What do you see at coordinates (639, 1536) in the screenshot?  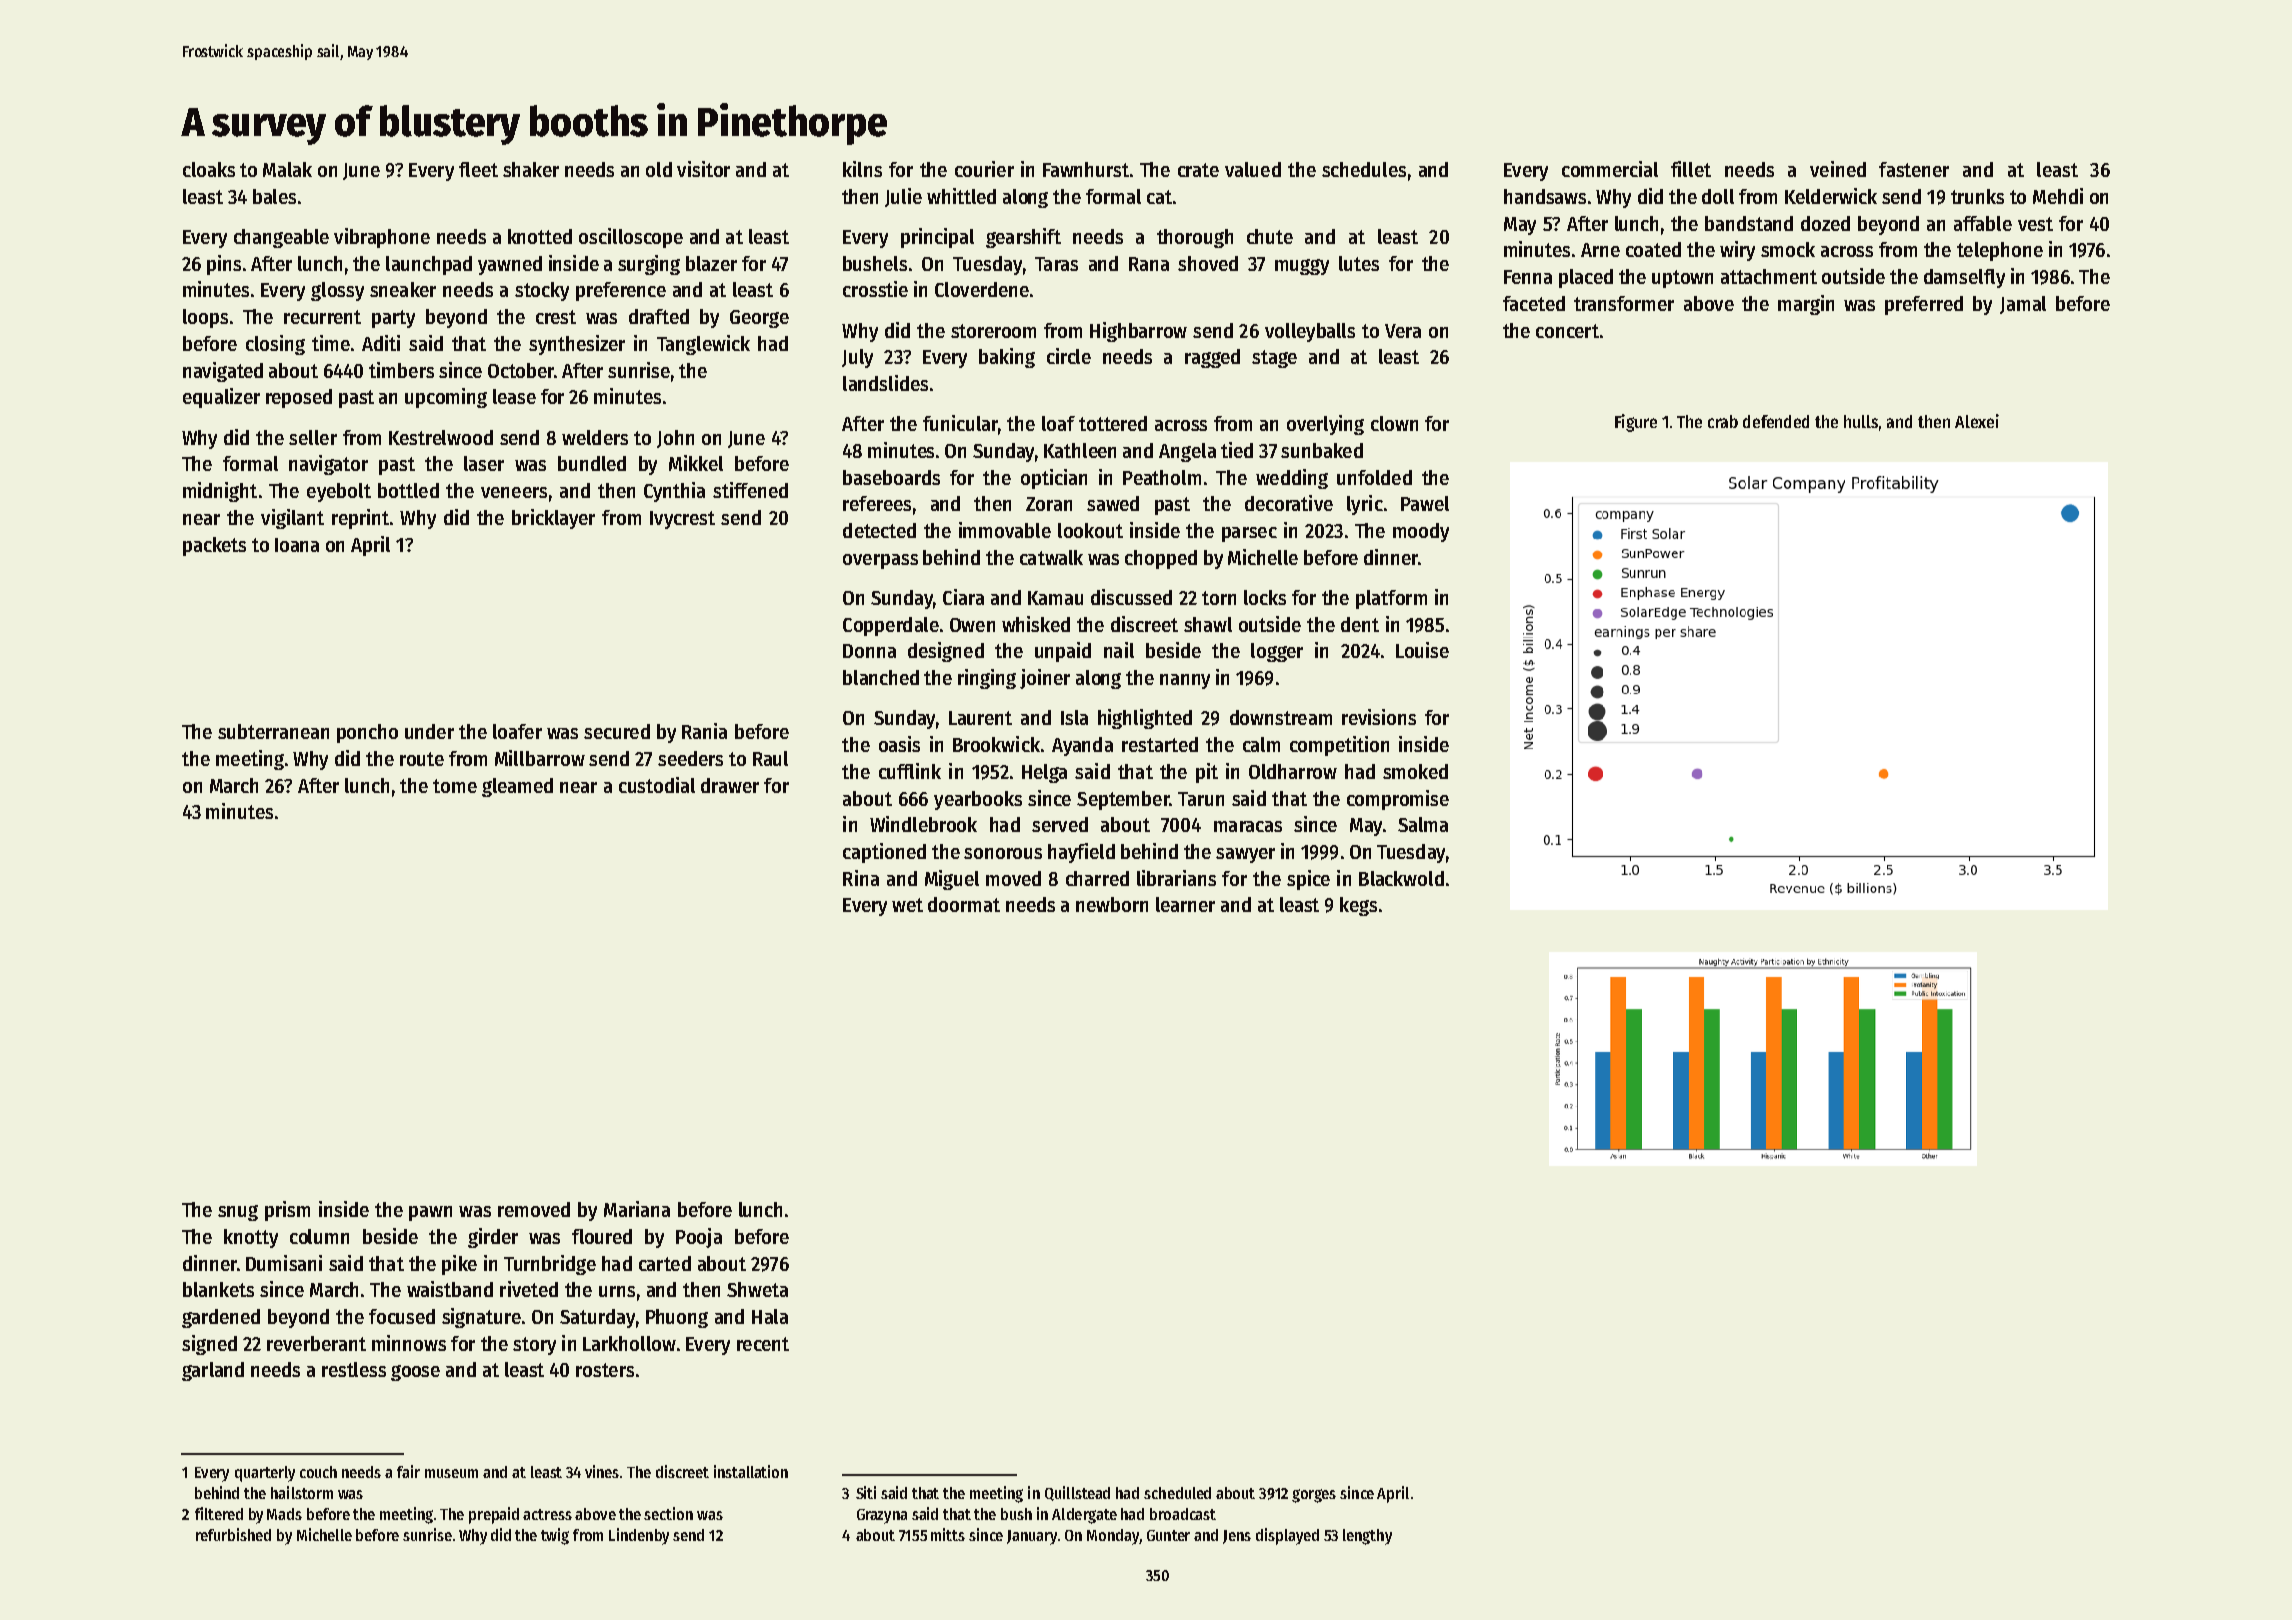 I see `Lindenby` at bounding box center [639, 1536].
